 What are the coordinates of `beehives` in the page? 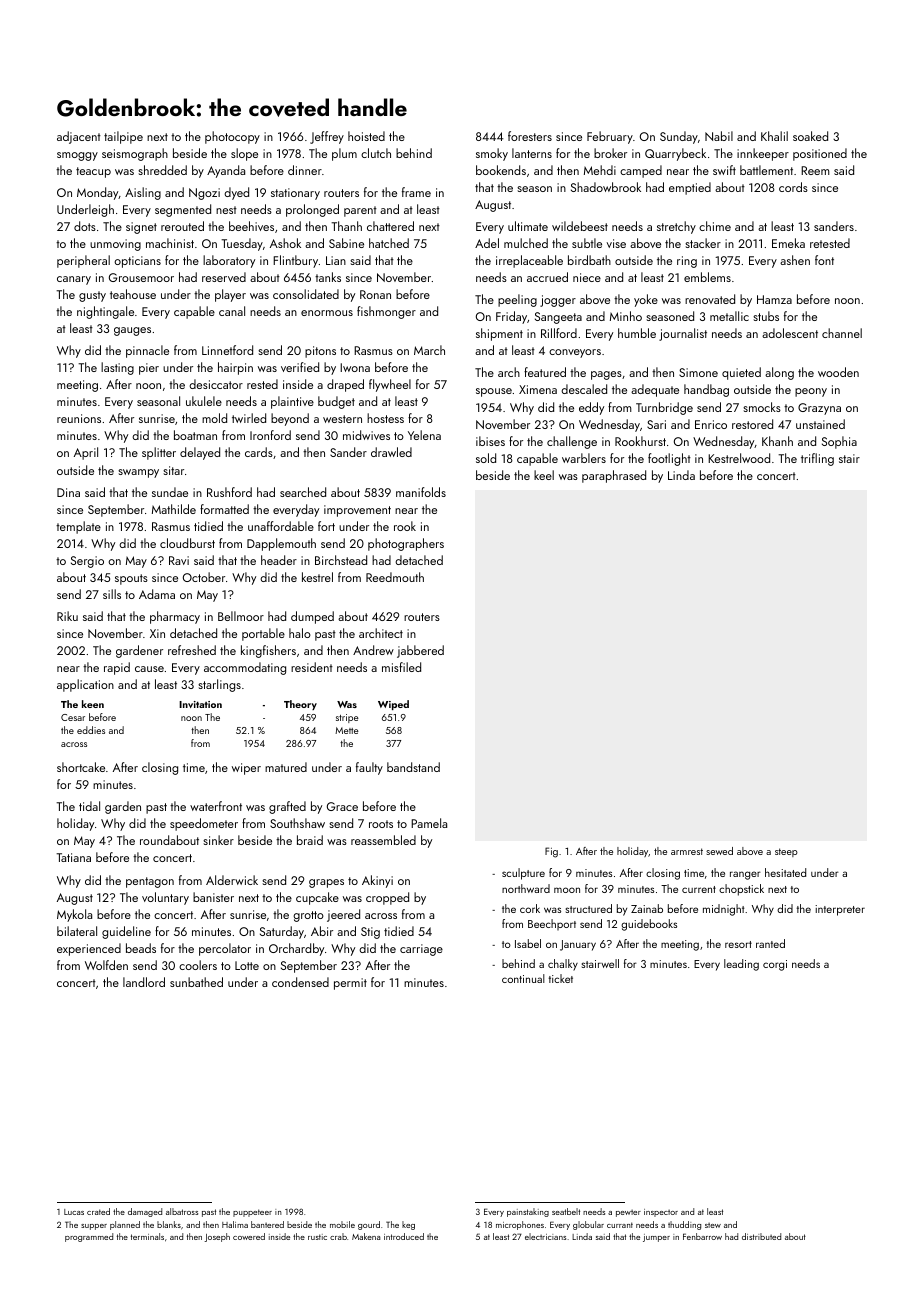 It's located at (251, 226).
